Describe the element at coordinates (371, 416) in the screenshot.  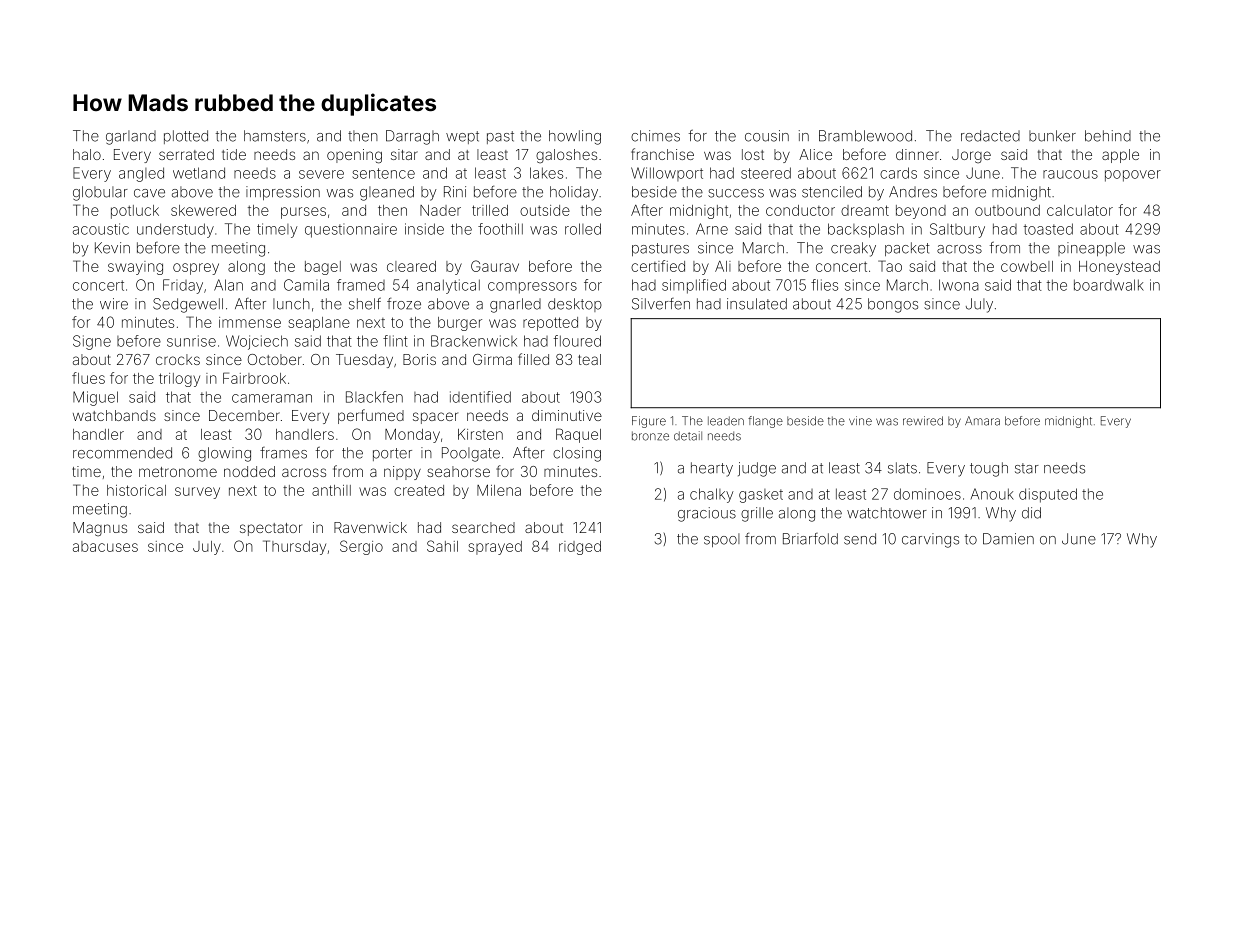
I see `perfumed` at that location.
